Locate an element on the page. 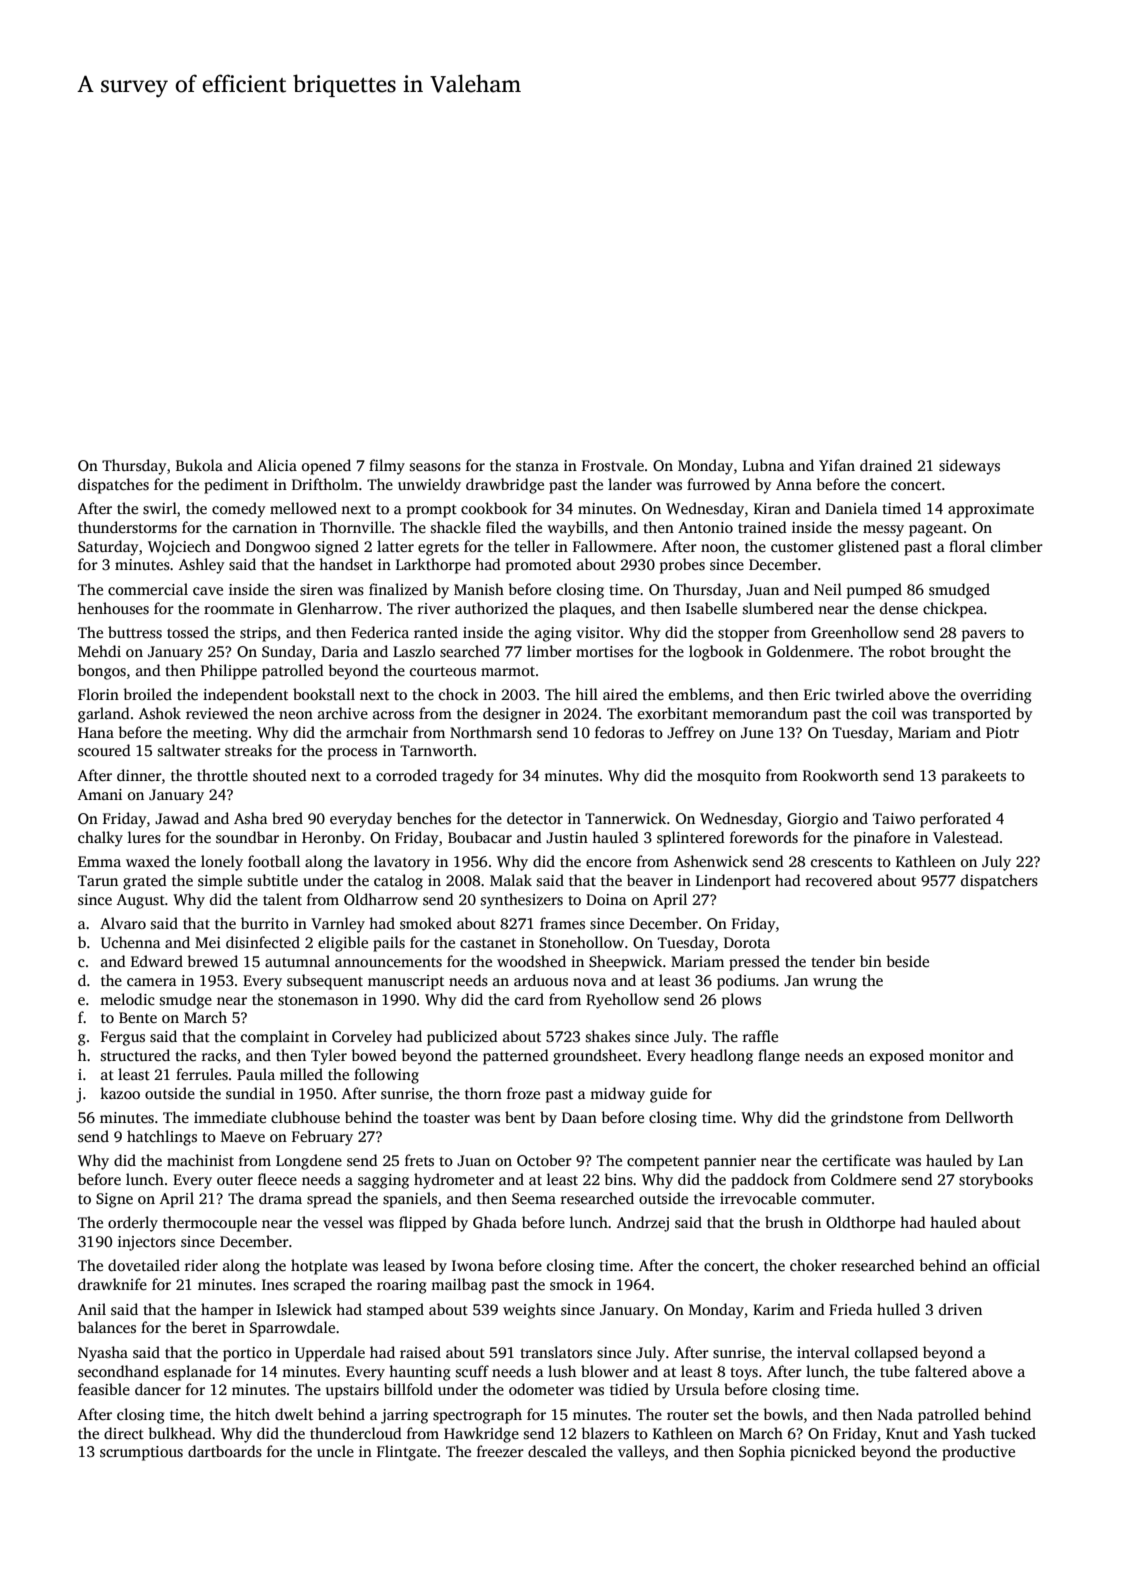 The width and height of the document is (1121, 1585). Fergus is located at coordinates (123, 1038).
